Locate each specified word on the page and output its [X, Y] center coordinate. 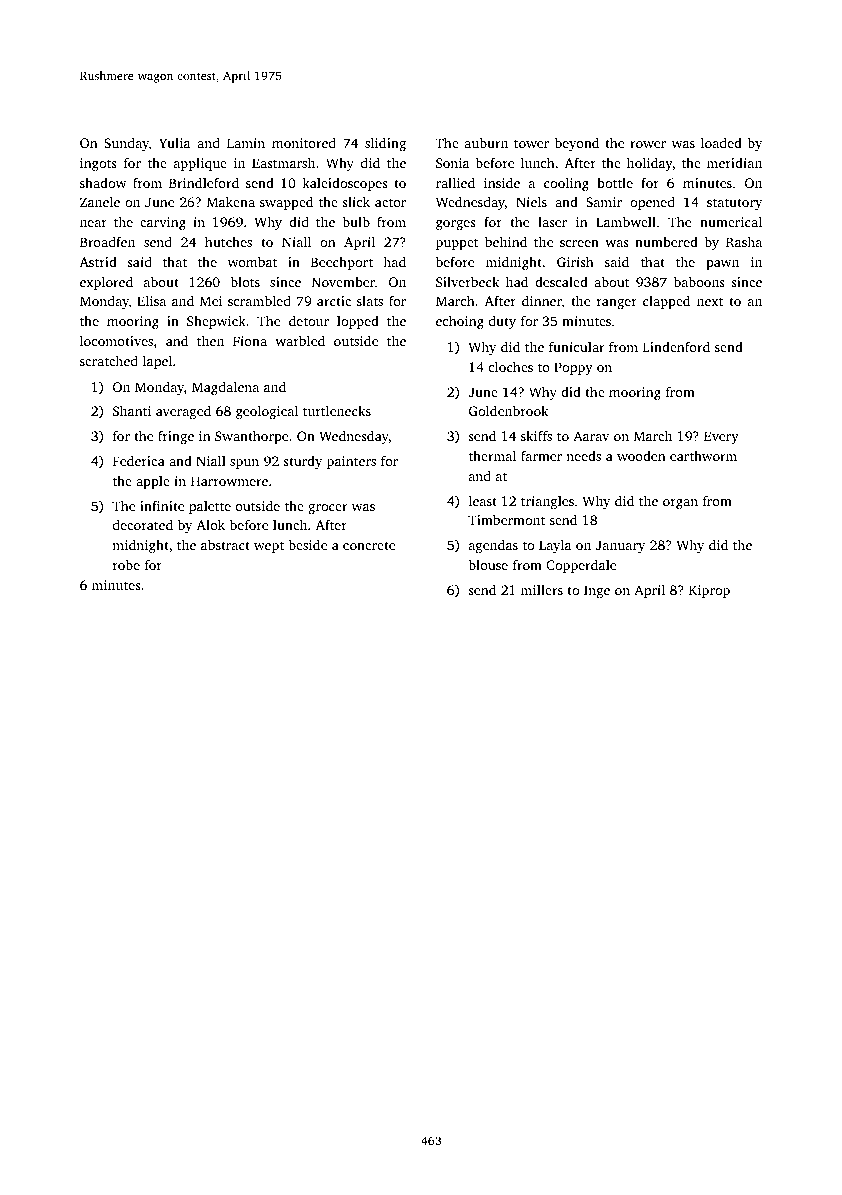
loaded [721, 142]
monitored [304, 142]
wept [269, 547]
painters [351, 462]
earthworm [703, 456]
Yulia [174, 142]
